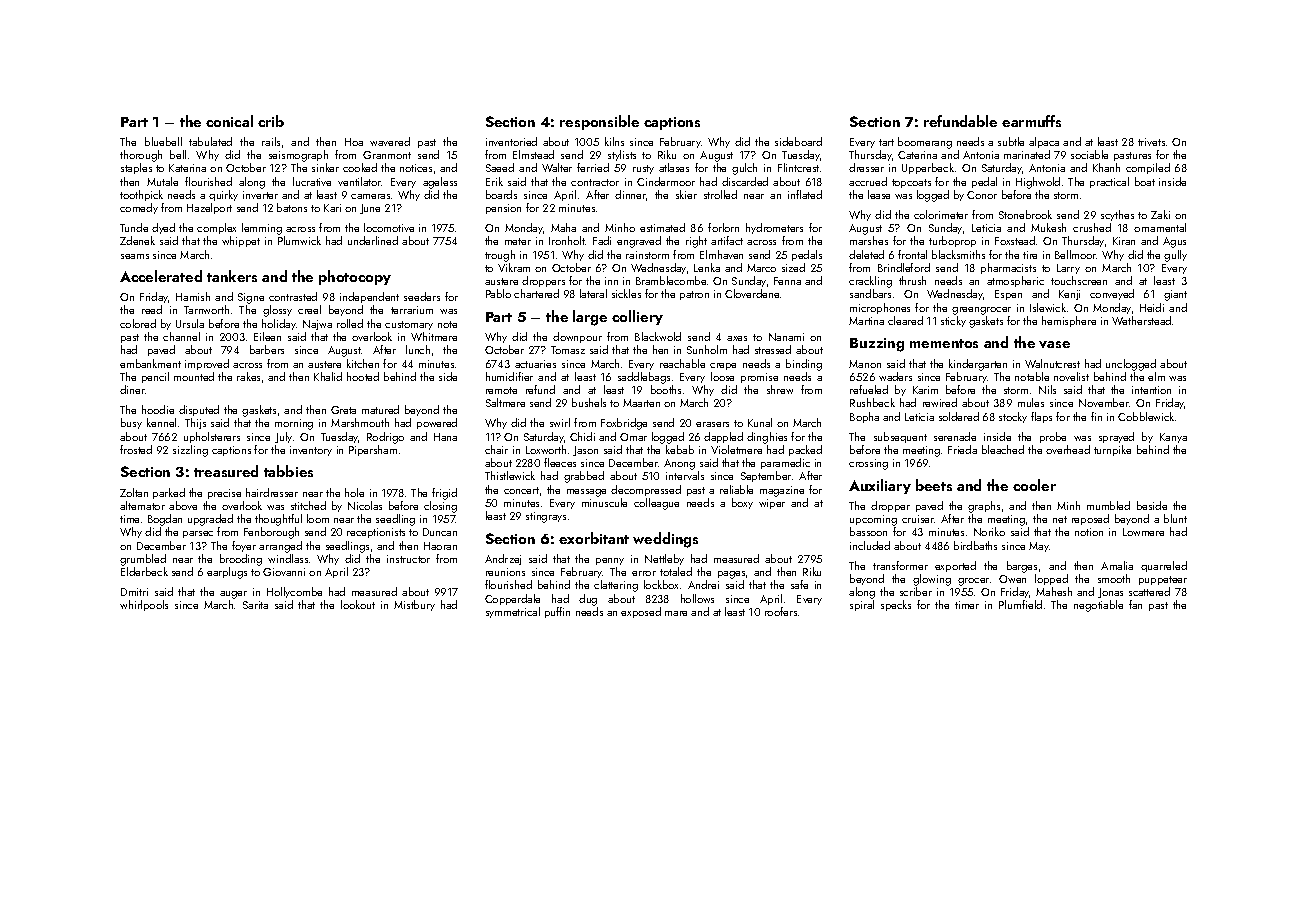  What do you see at coordinates (354, 142) in the document?
I see `Hoa` at bounding box center [354, 142].
